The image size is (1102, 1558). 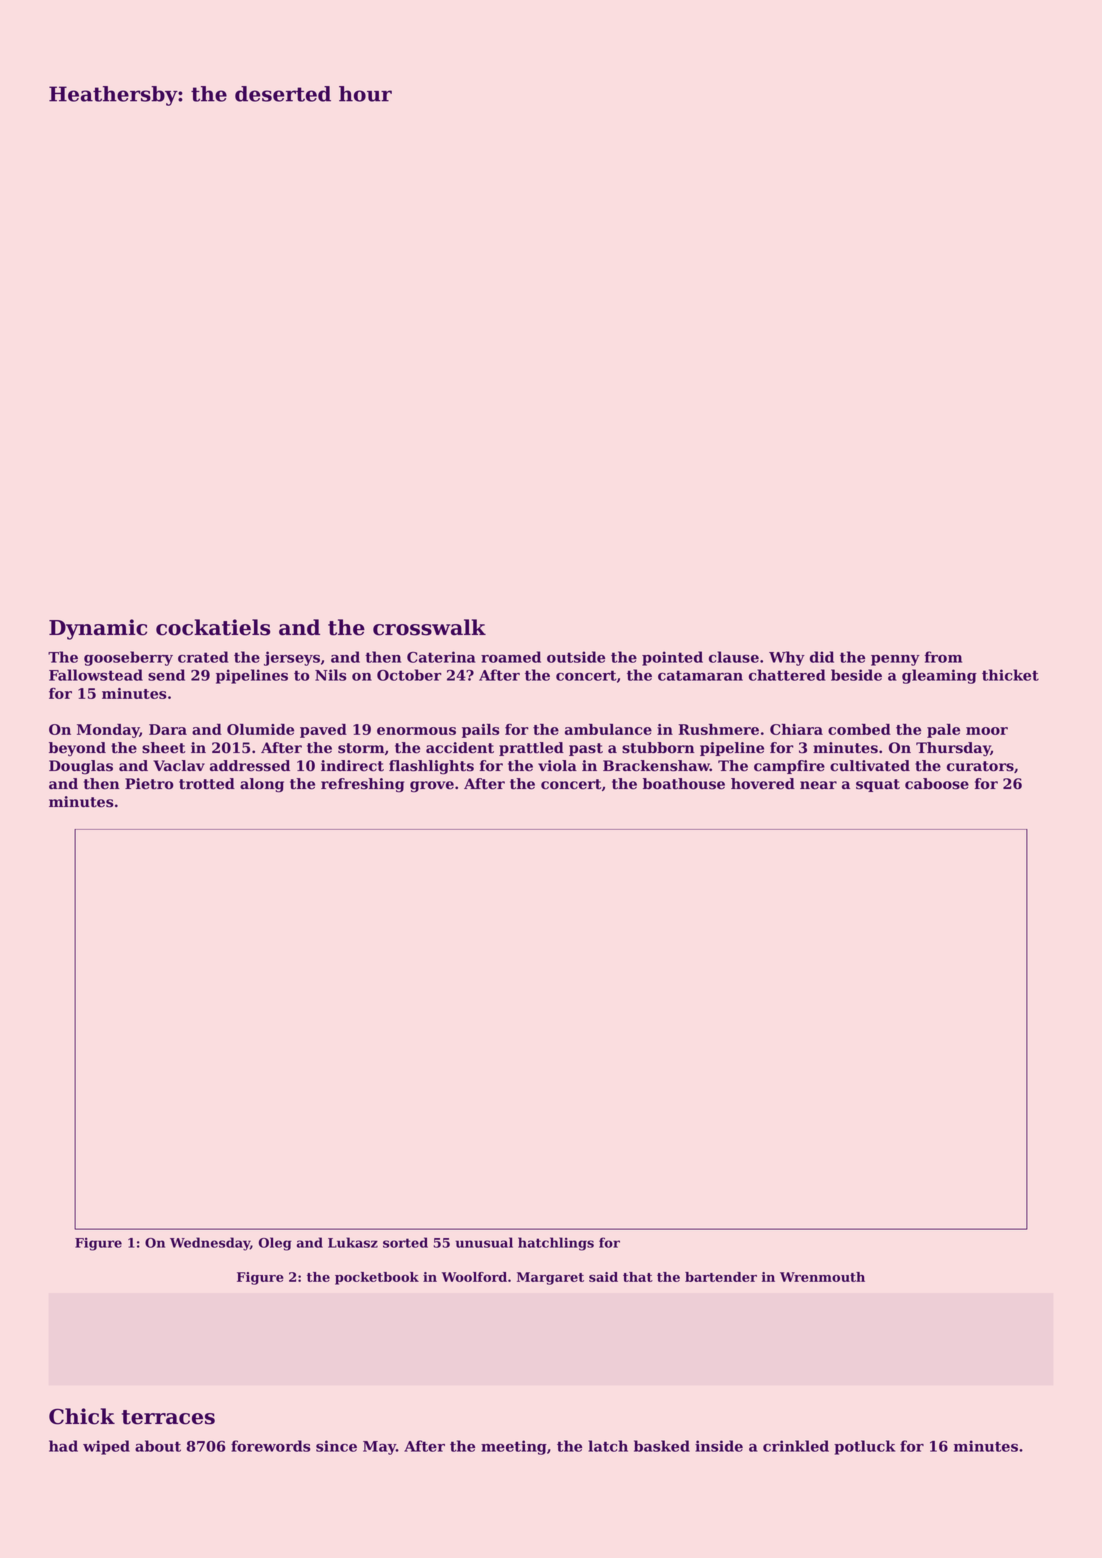 I want to click on from, so click(x=943, y=657).
